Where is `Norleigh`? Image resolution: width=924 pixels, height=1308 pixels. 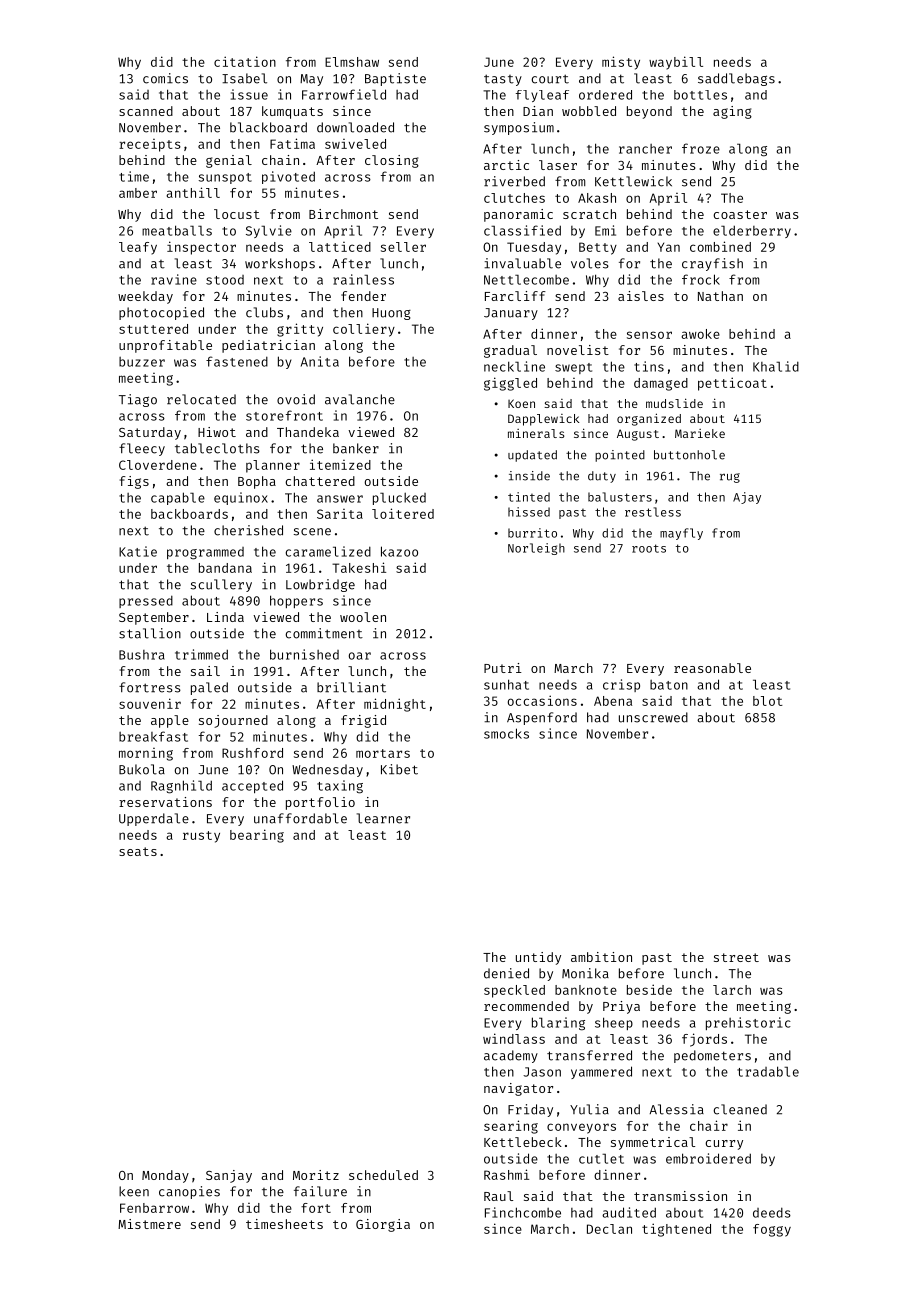 Norleigh is located at coordinates (536, 549).
